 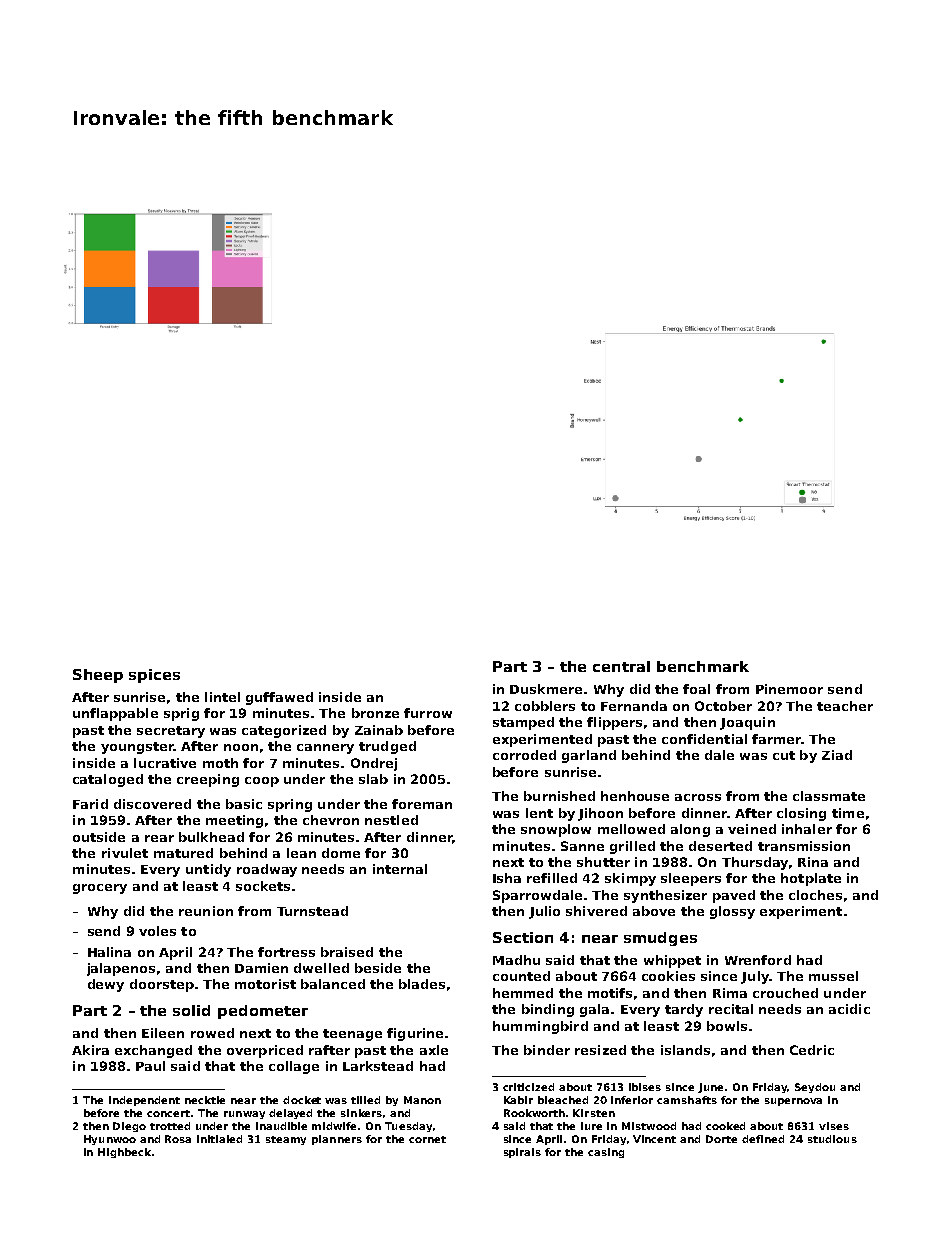 What do you see at coordinates (279, 698) in the image?
I see `guffawed` at bounding box center [279, 698].
